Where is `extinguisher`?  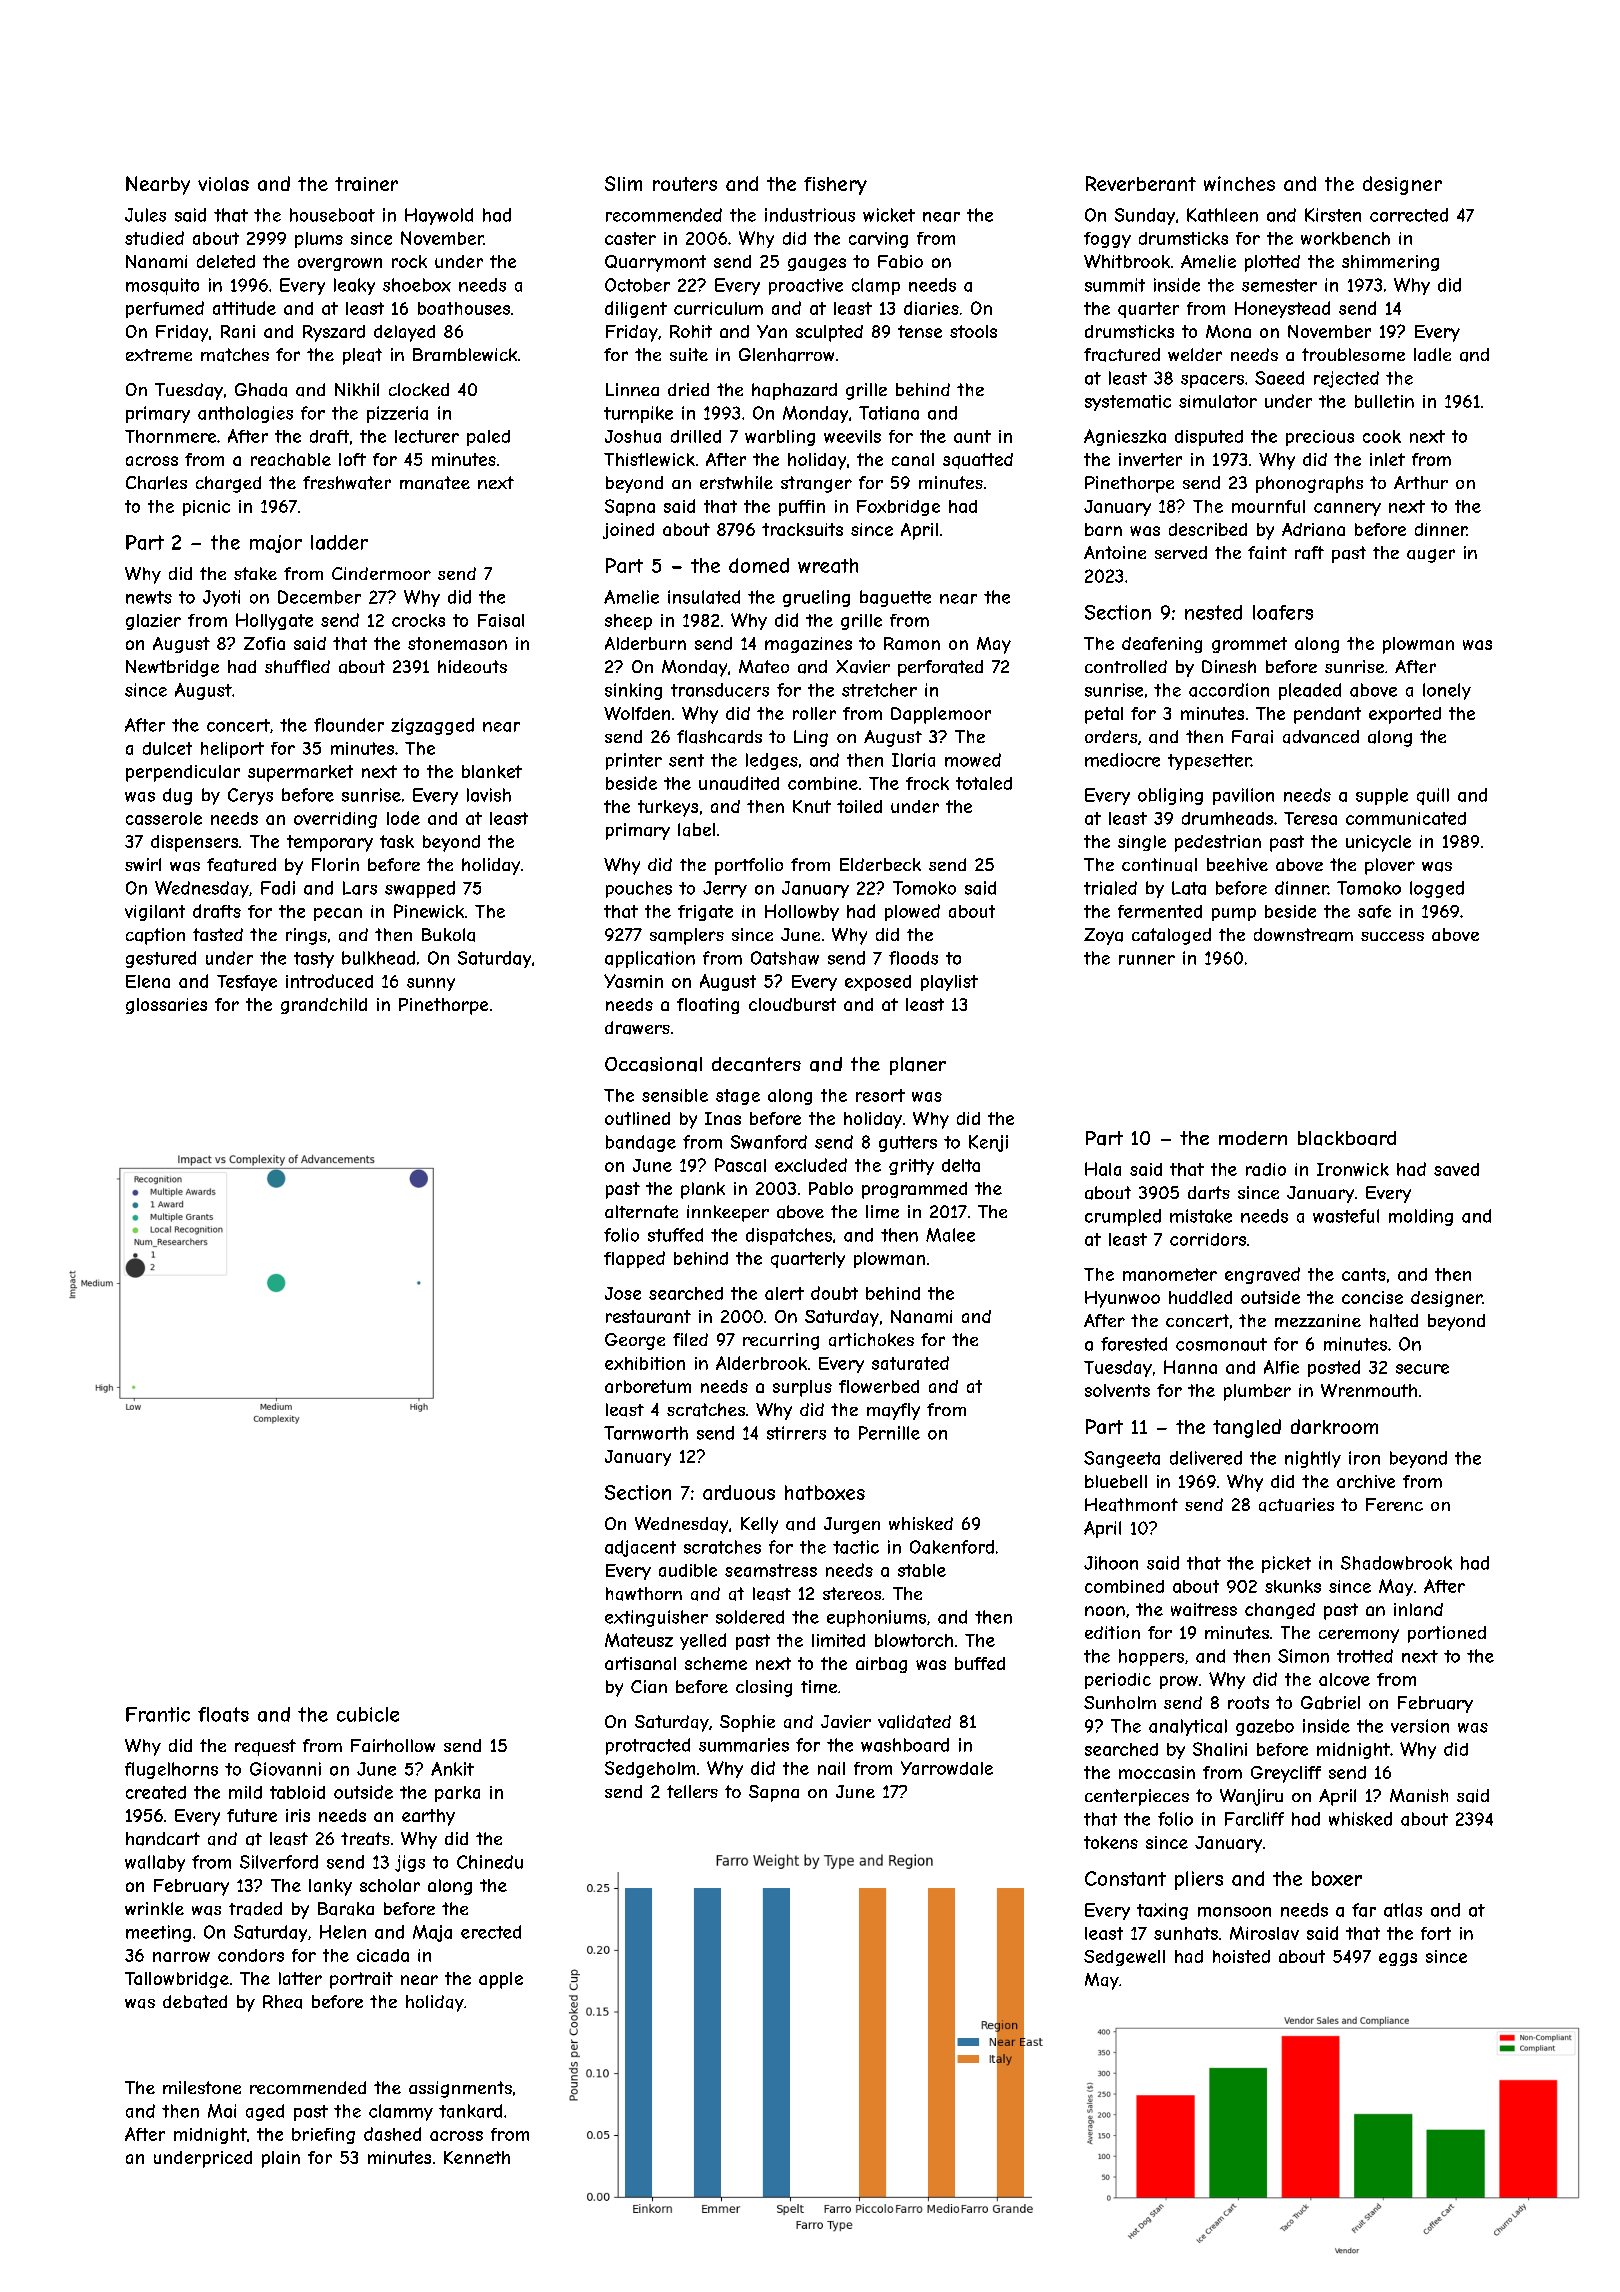 extinguisher is located at coordinates (656, 1618).
